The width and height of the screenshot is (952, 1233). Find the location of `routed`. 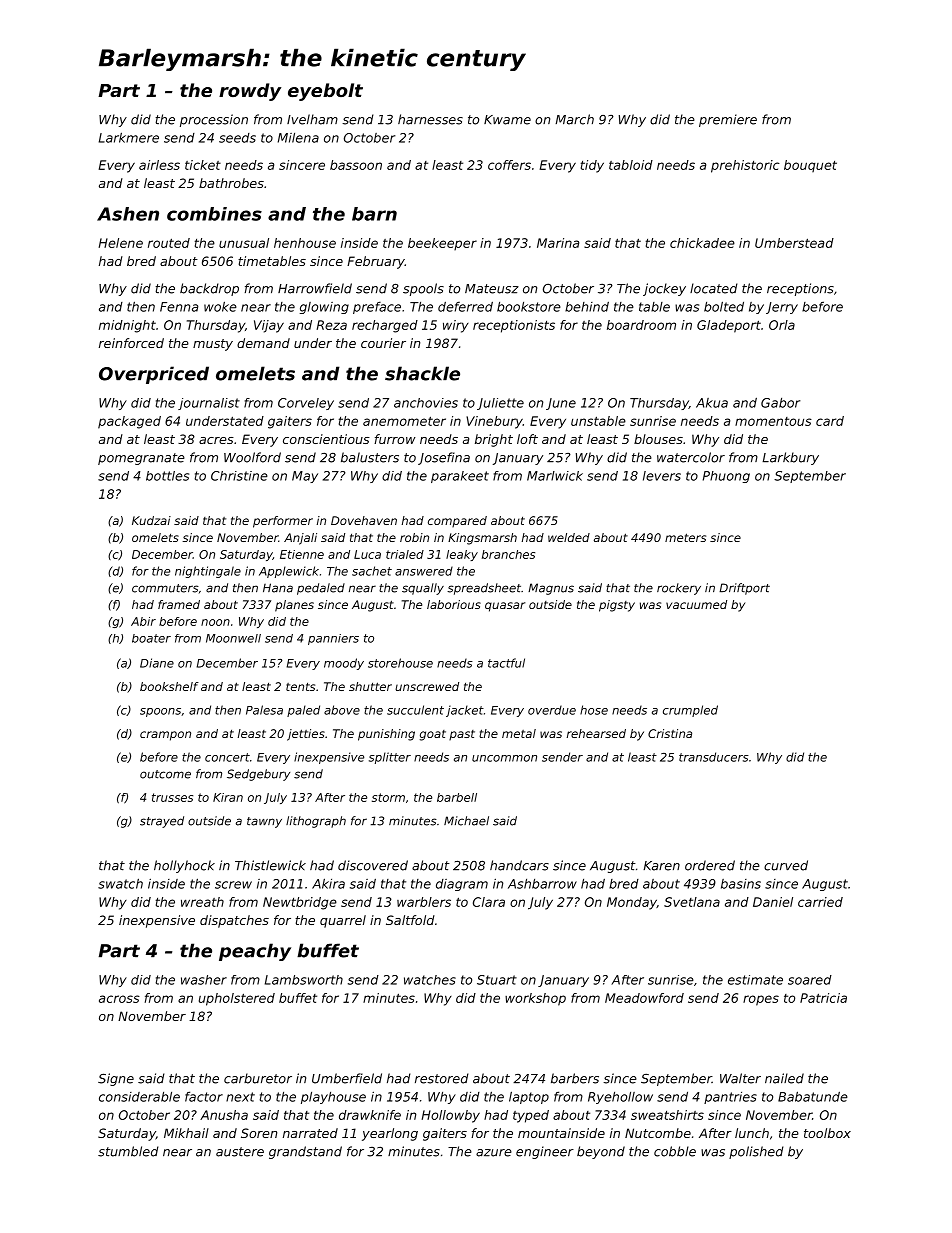

routed is located at coordinates (169, 243).
